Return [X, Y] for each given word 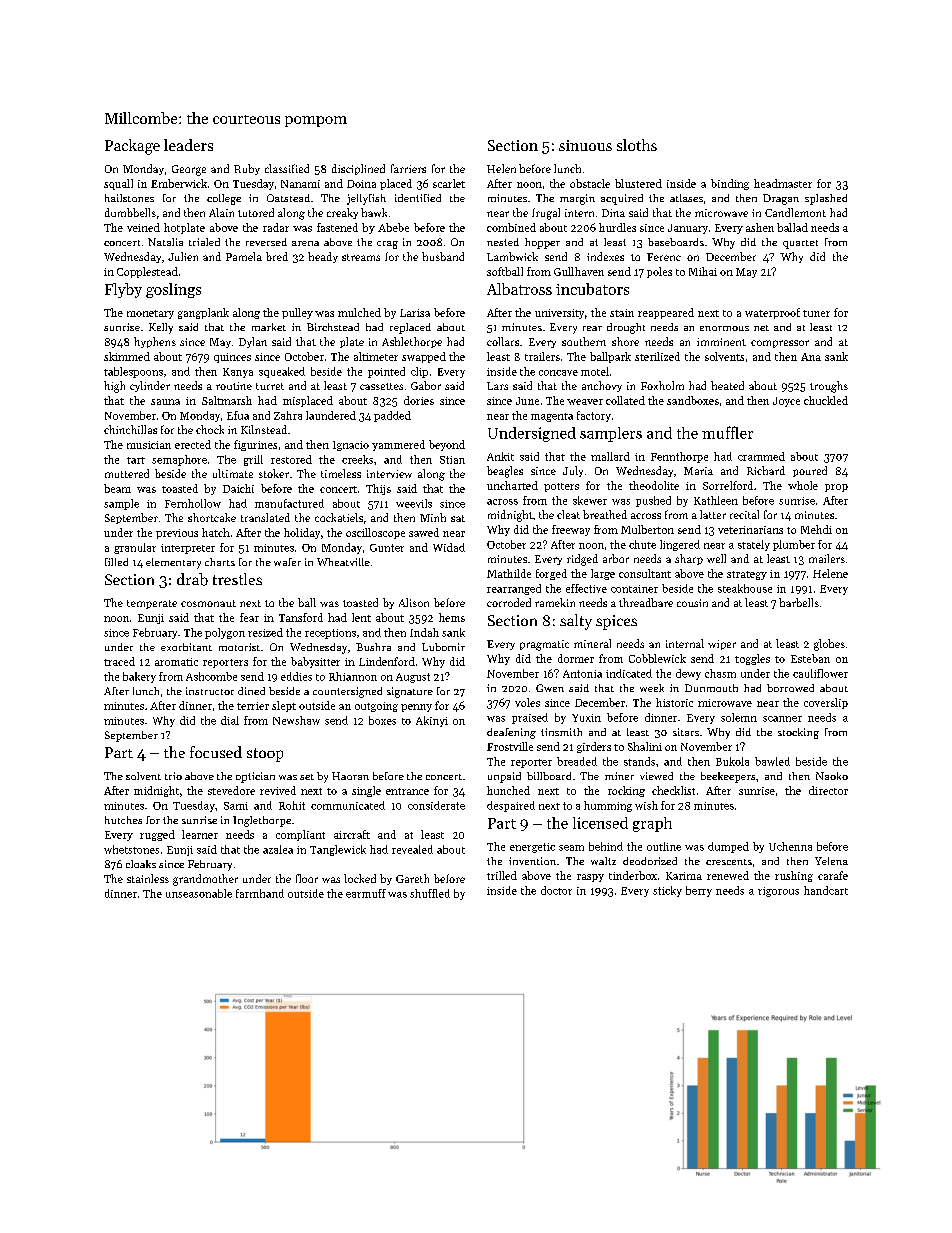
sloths [637, 145]
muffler [727, 432]
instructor [210, 691]
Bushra [373, 647]
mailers [827, 558]
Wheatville [343, 562]
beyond [447, 445]
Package [132, 147]
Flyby [123, 290]
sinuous [585, 145]
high [114, 387]
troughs [829, 387]
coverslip [826, 703]
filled [116, 562]
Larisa [415, 313]
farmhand [260, 893]
